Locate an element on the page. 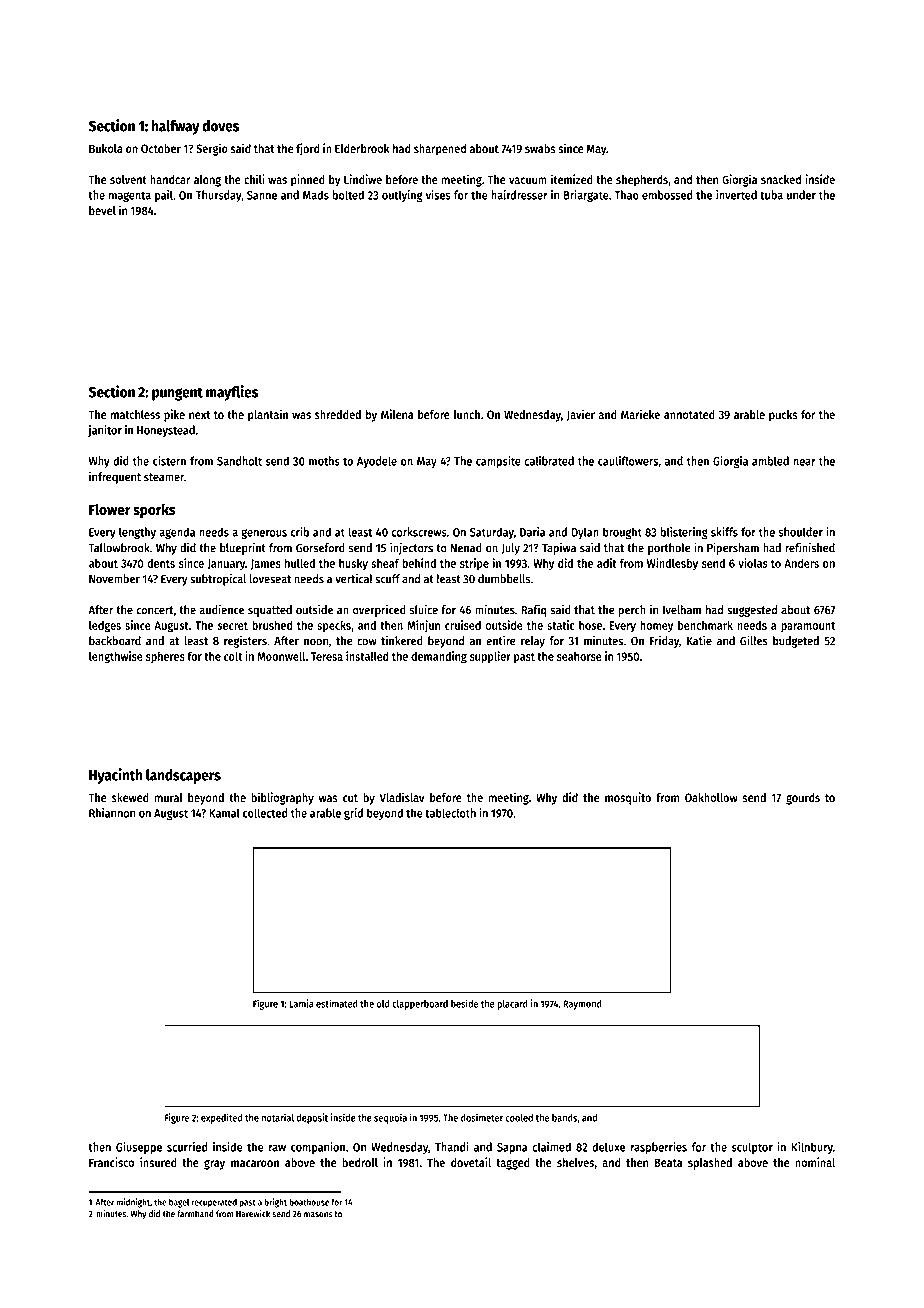 The image size is (924, 1308). pucks is located at coordinates (783, 416).
